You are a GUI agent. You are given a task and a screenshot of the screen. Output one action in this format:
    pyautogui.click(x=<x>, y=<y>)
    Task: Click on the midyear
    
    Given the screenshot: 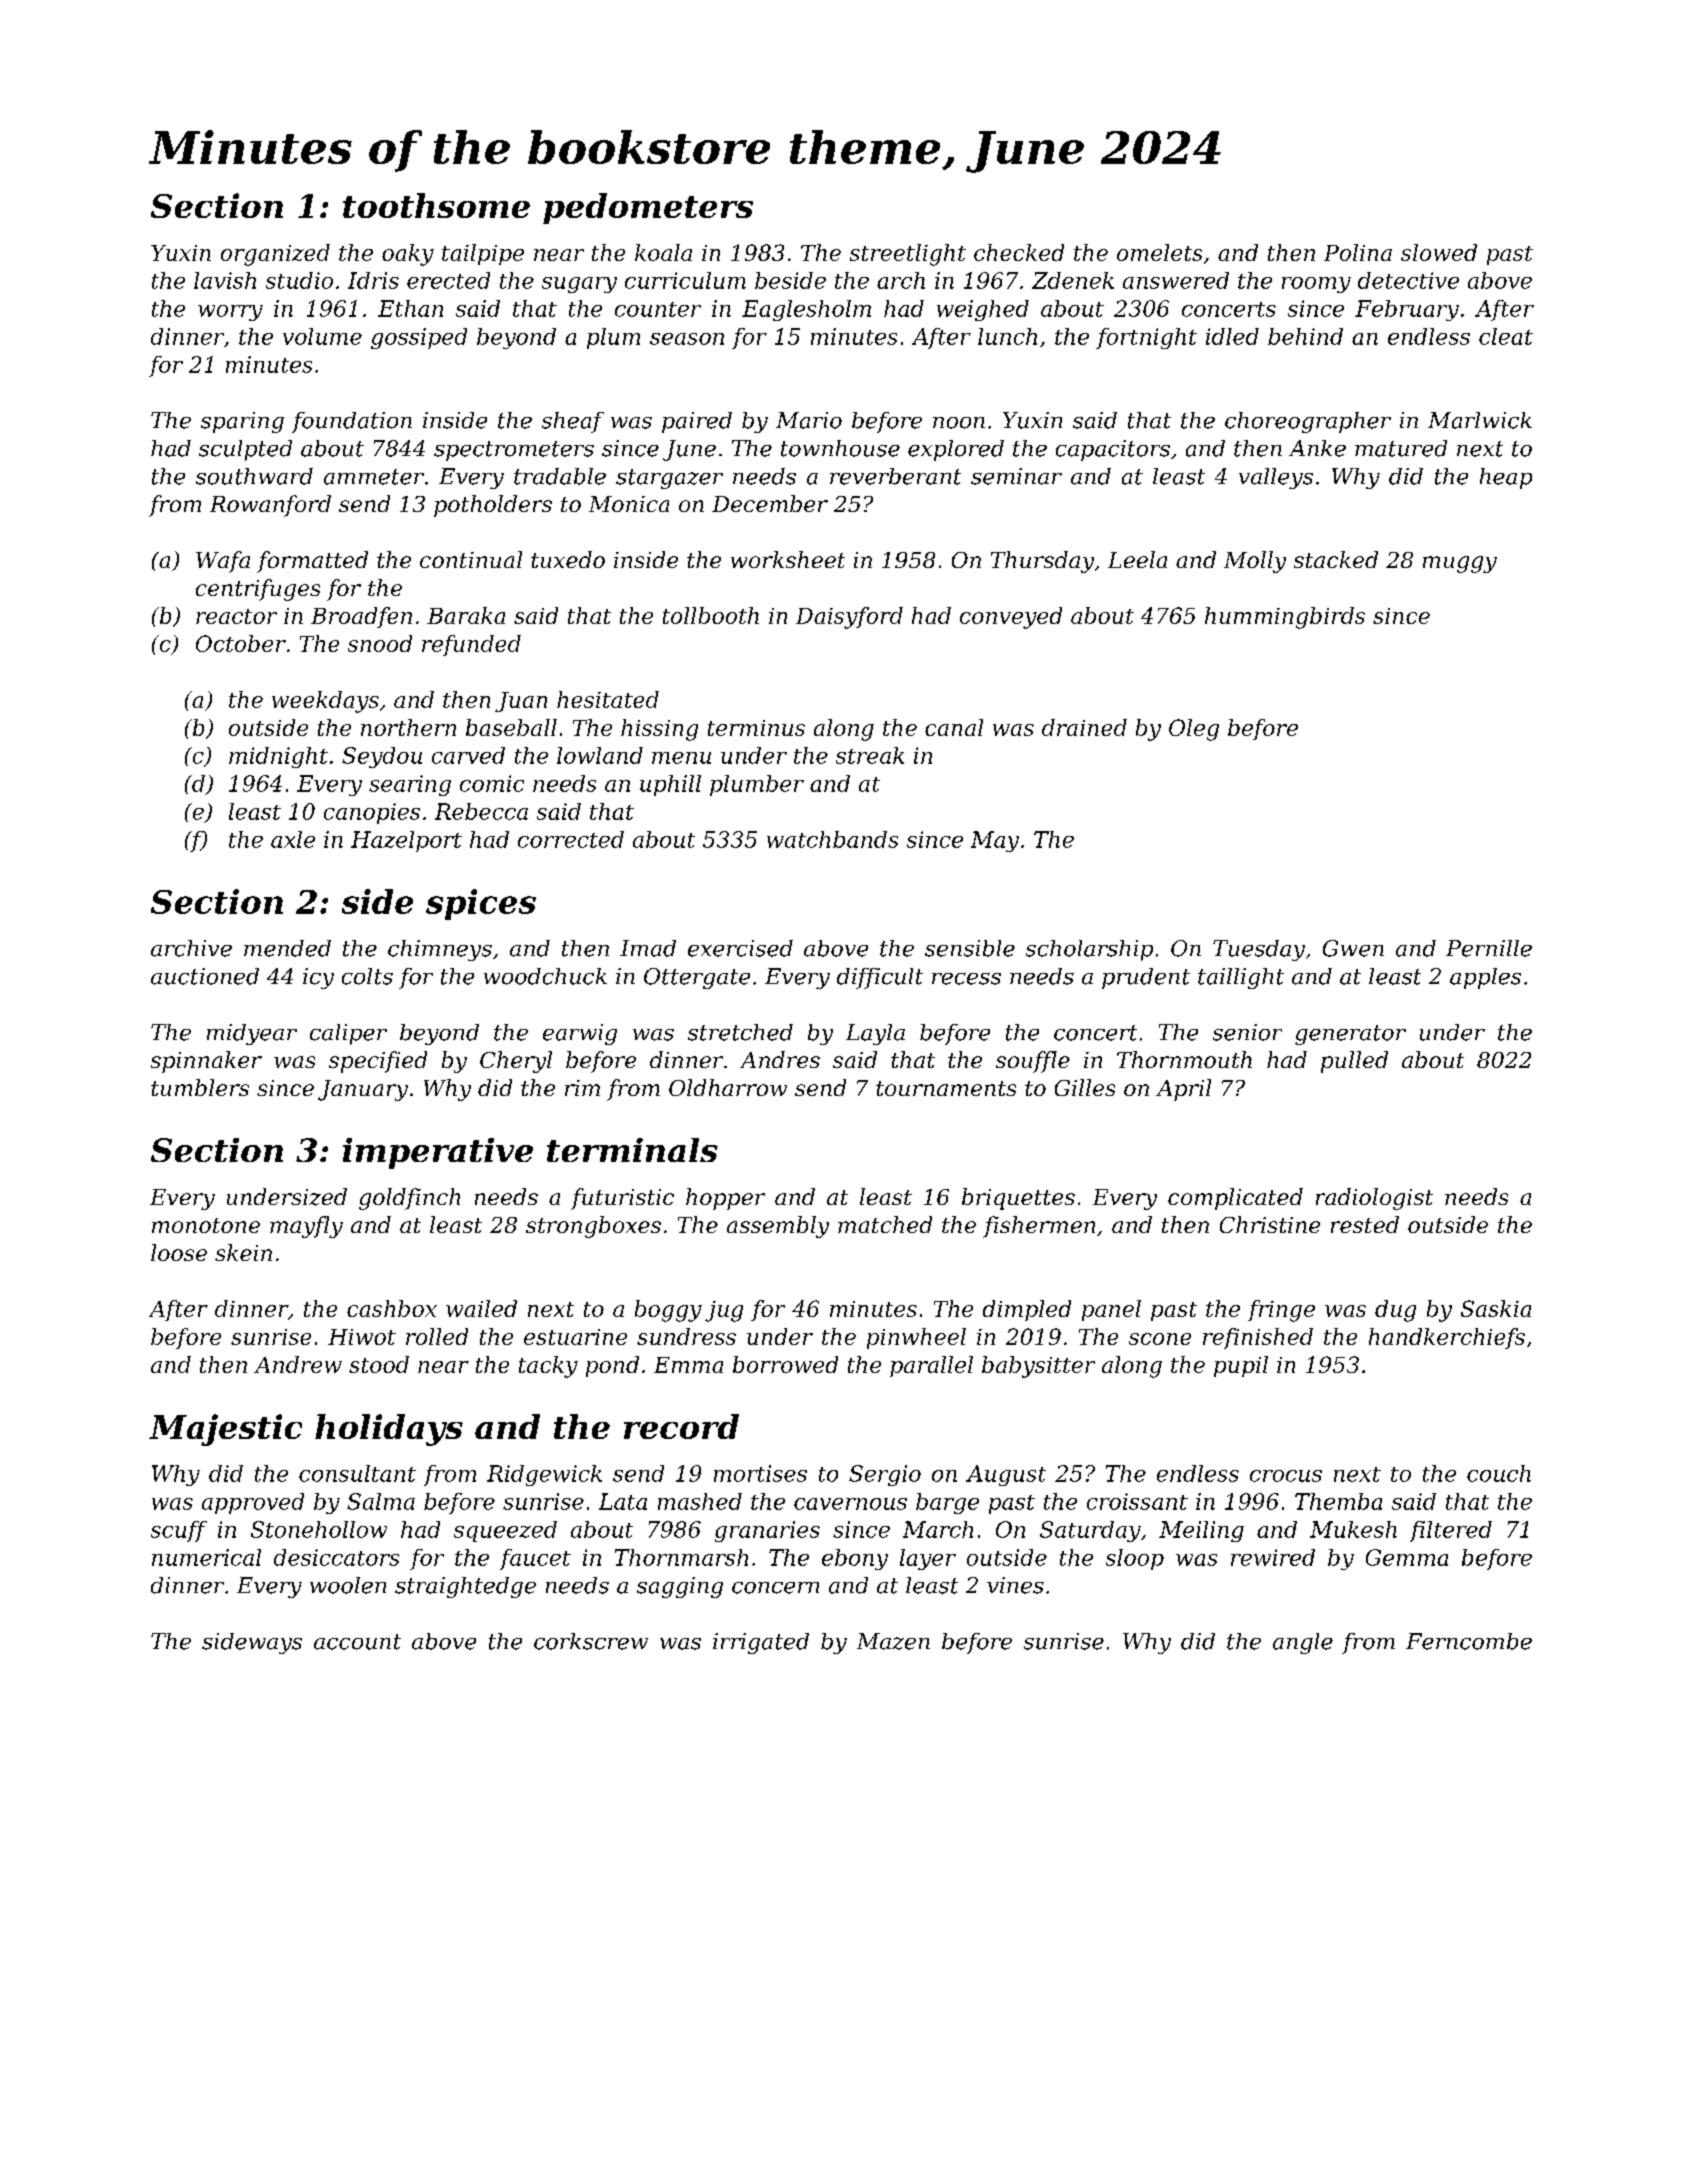 What is the action you would take?
    pyautogui.click(x=252, y=1034)
